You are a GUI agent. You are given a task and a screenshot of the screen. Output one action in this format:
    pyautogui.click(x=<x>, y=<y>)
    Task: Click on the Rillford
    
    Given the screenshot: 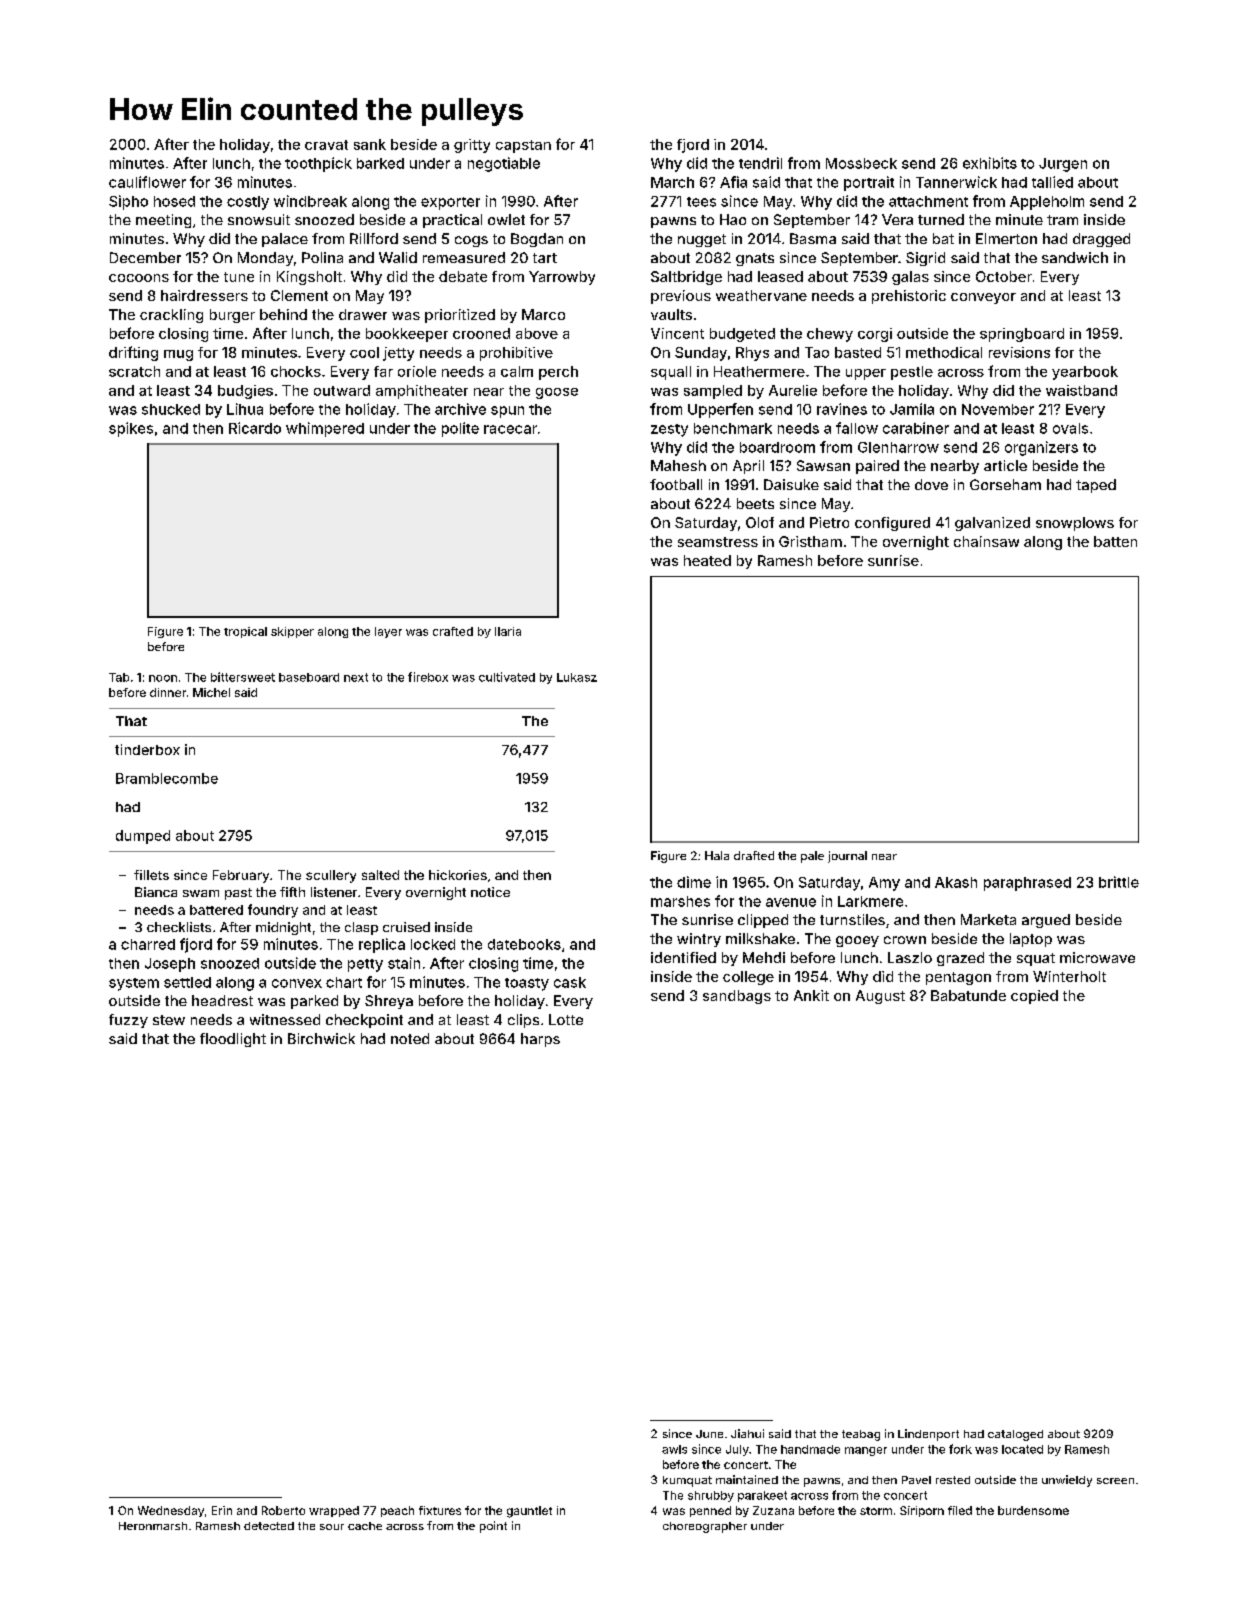 What is the action you would take?
    pyautogui.click(x=374, y=238)
